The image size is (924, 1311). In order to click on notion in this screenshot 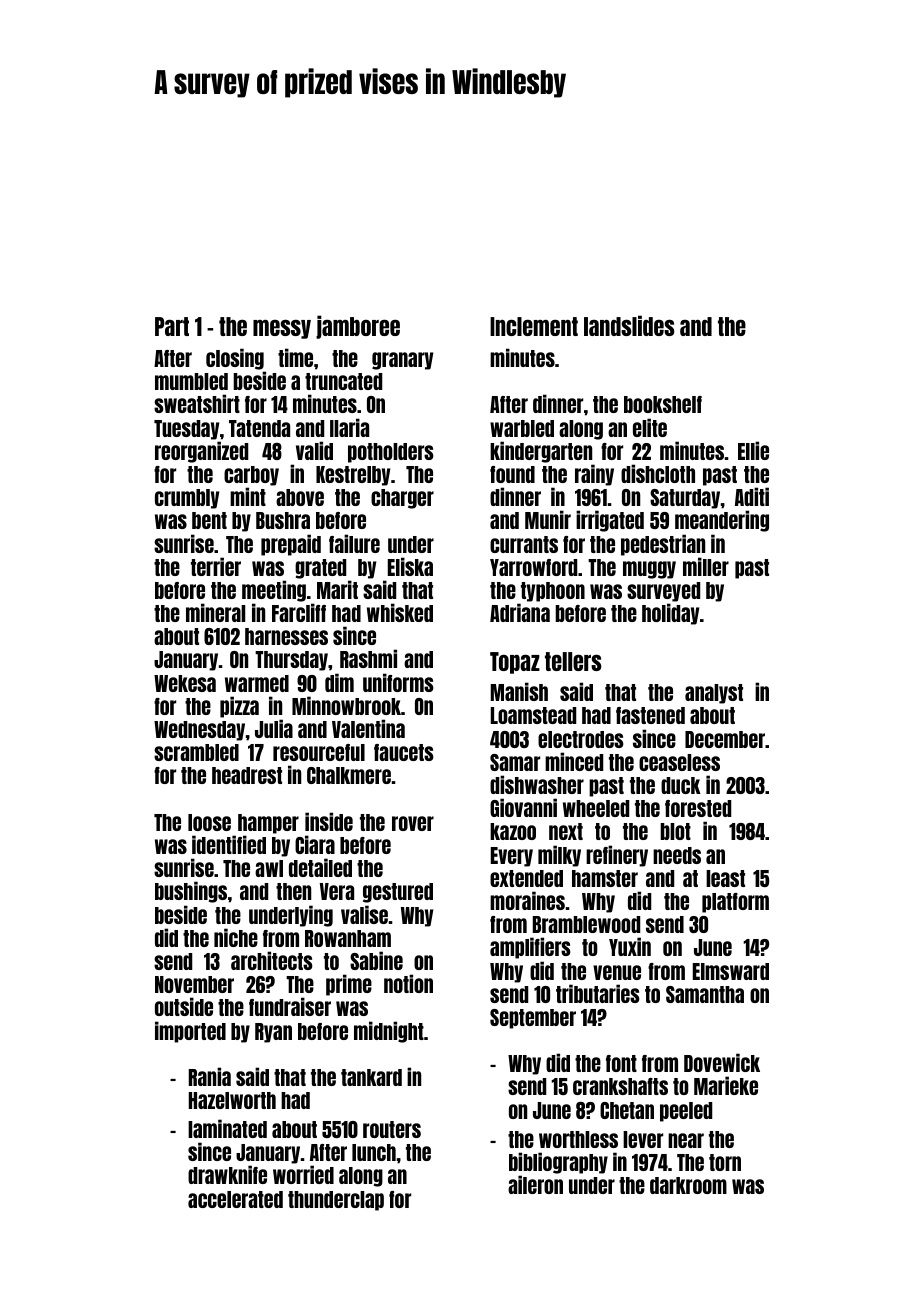, I will do `click(408, 983)`.
